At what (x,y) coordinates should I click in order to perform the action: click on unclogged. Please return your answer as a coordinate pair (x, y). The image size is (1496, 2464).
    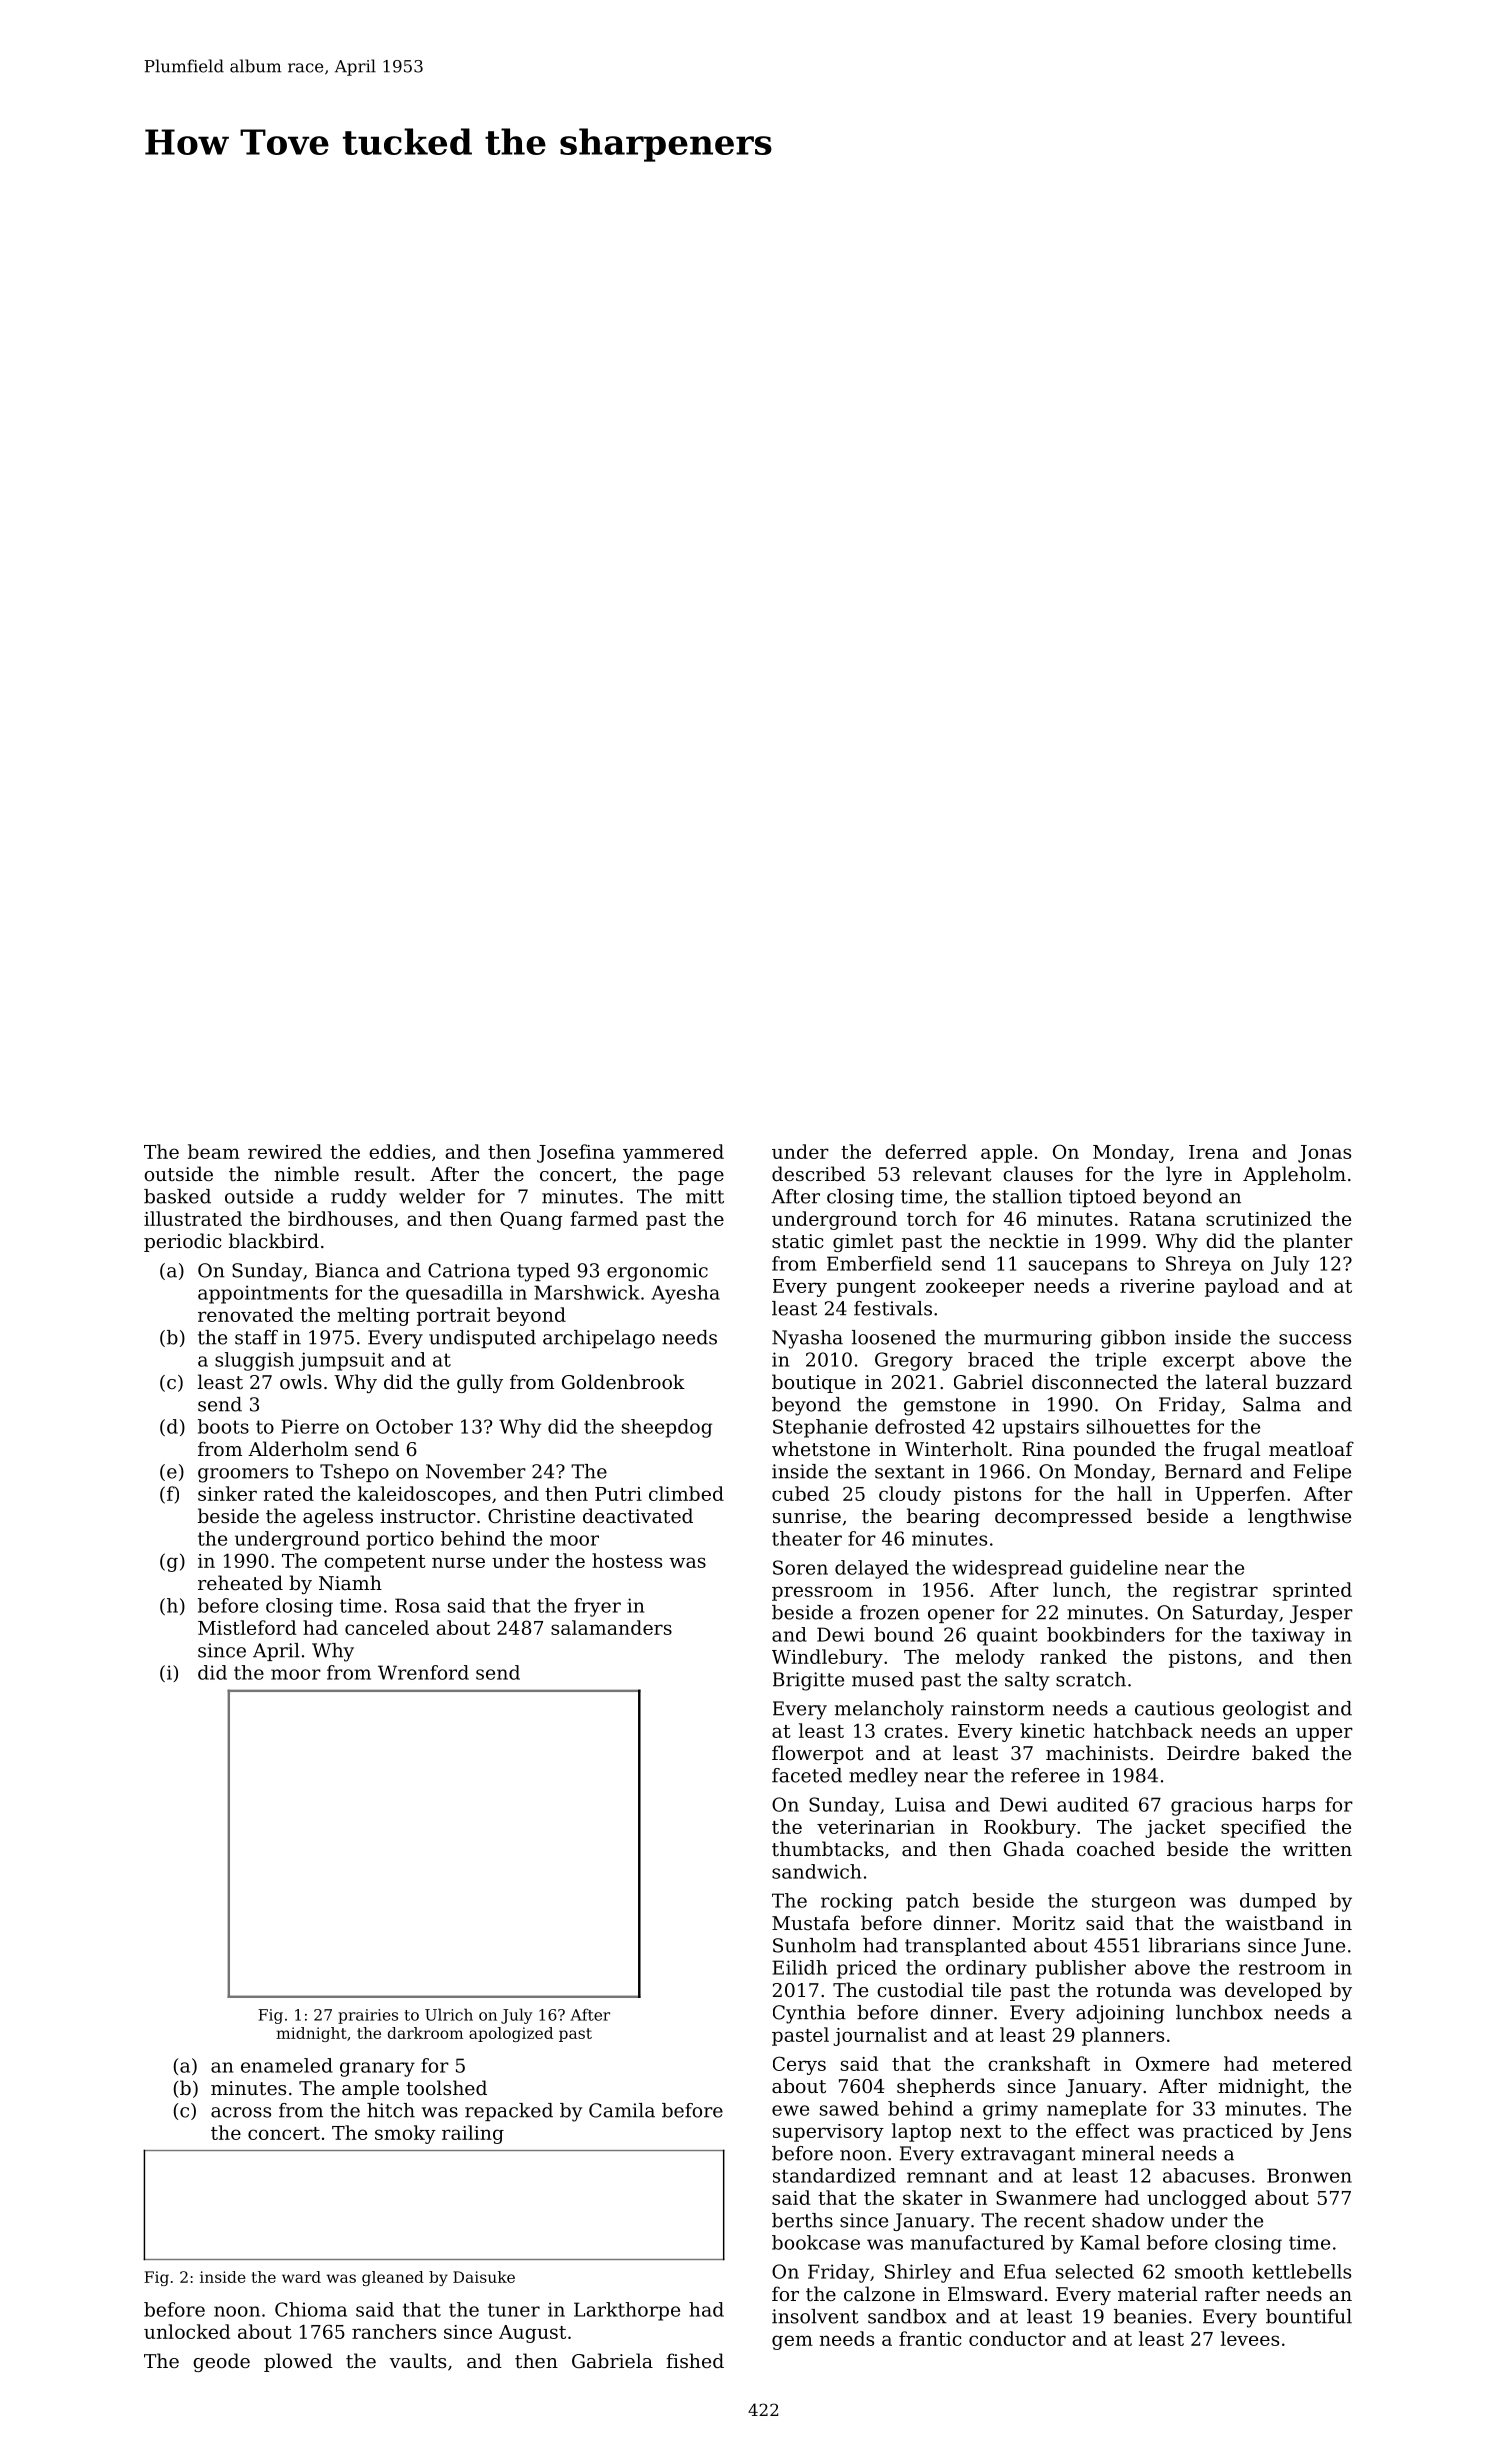
    Looking at the image, I should click on (1197, 2199).
